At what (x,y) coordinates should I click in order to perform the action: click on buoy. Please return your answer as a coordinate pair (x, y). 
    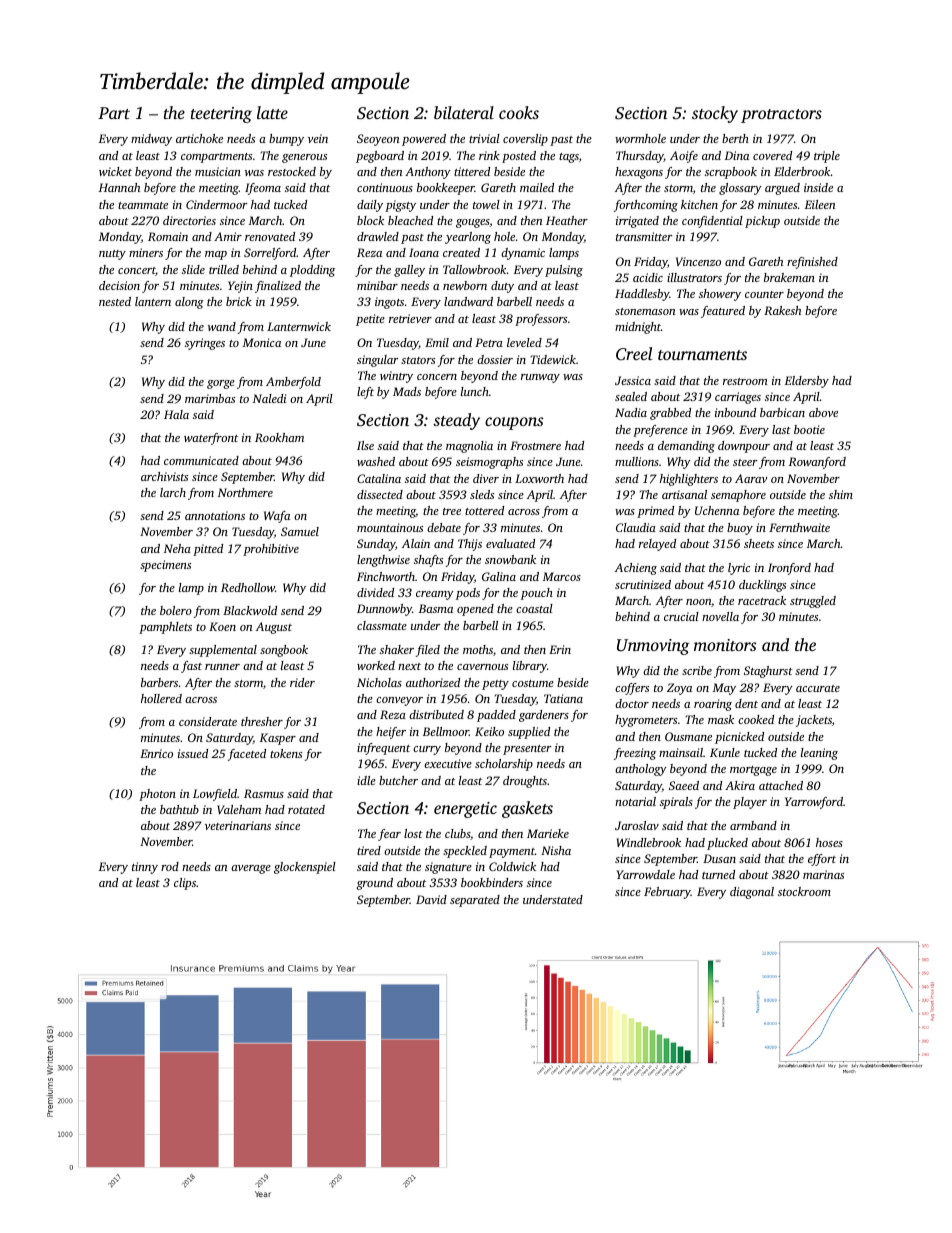
    Looking at the image, I should click on (740, 529).
